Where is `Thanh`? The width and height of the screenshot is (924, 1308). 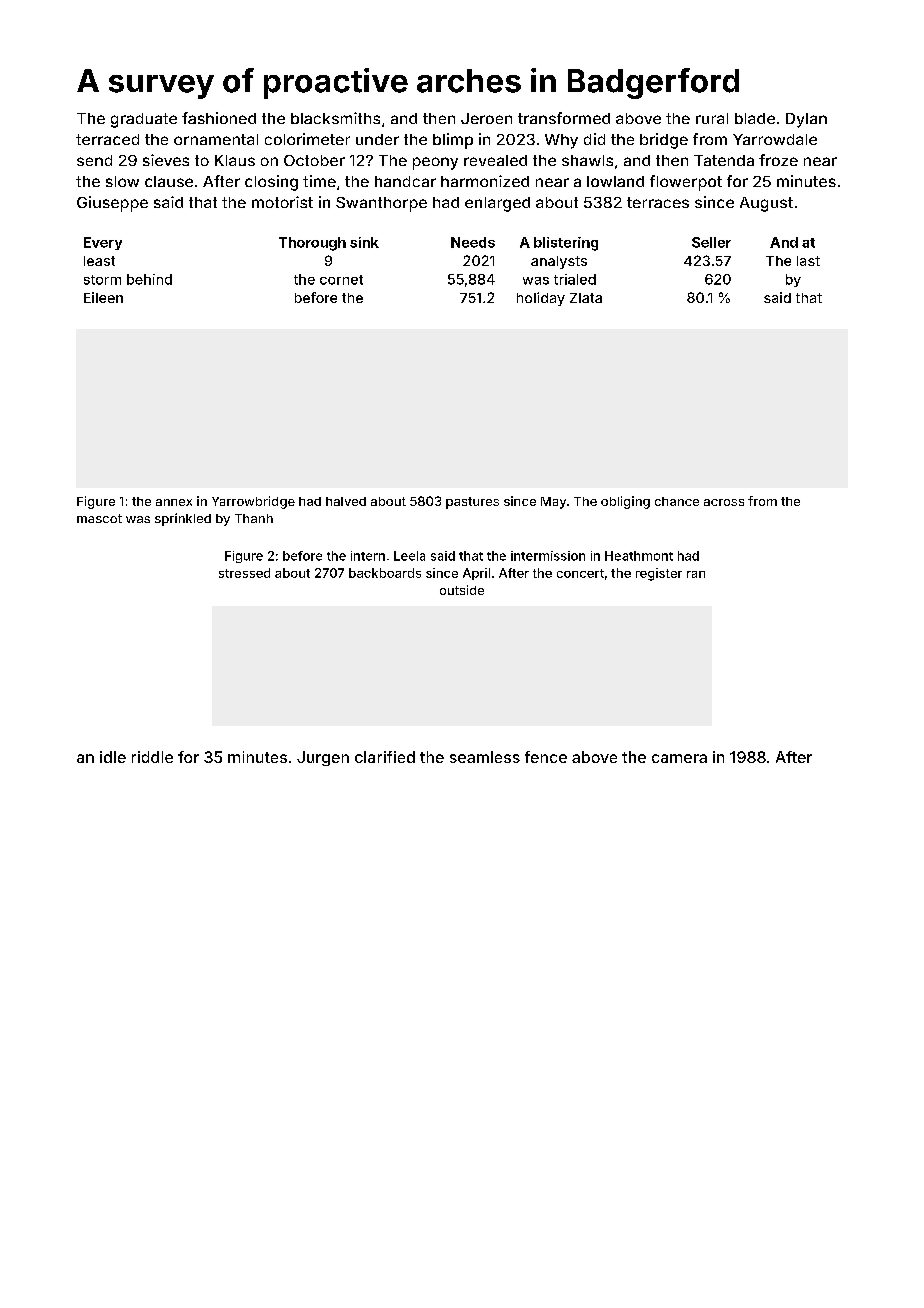 Thanh is located at coordinates (254, 518).
